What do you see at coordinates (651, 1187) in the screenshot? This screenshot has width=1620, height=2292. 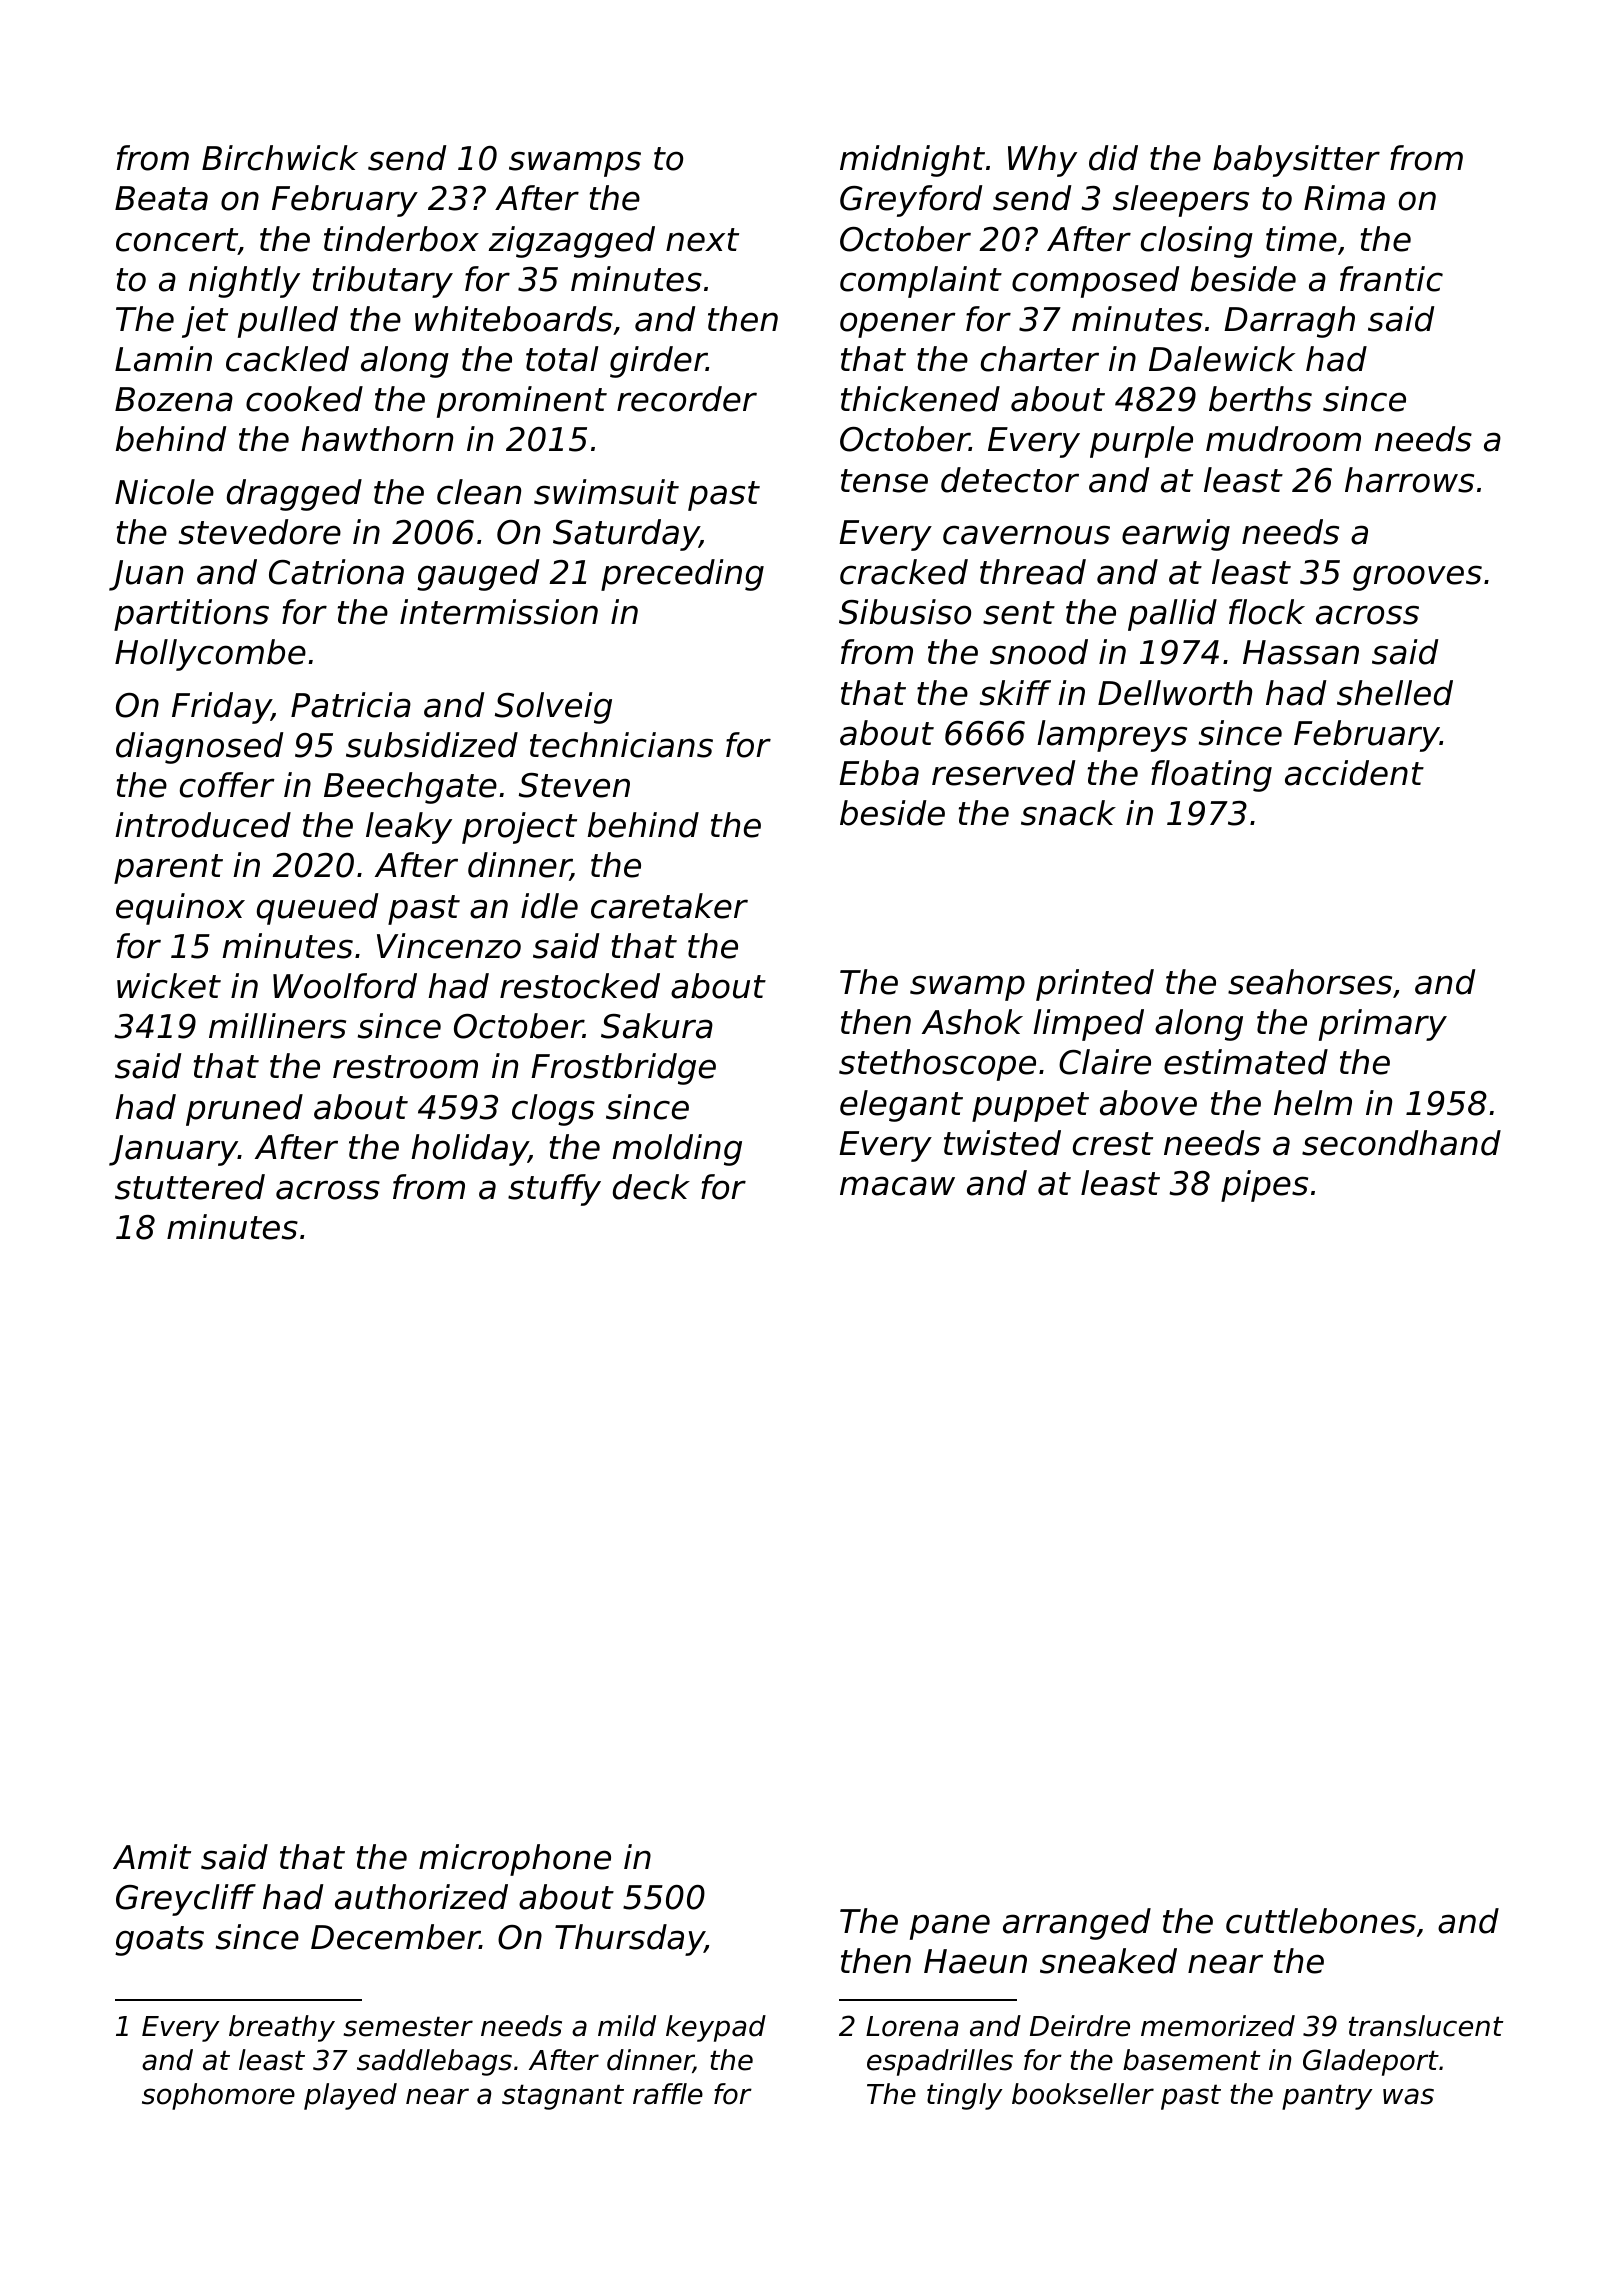 I see `deck` at bounding box center [651, 1187].
